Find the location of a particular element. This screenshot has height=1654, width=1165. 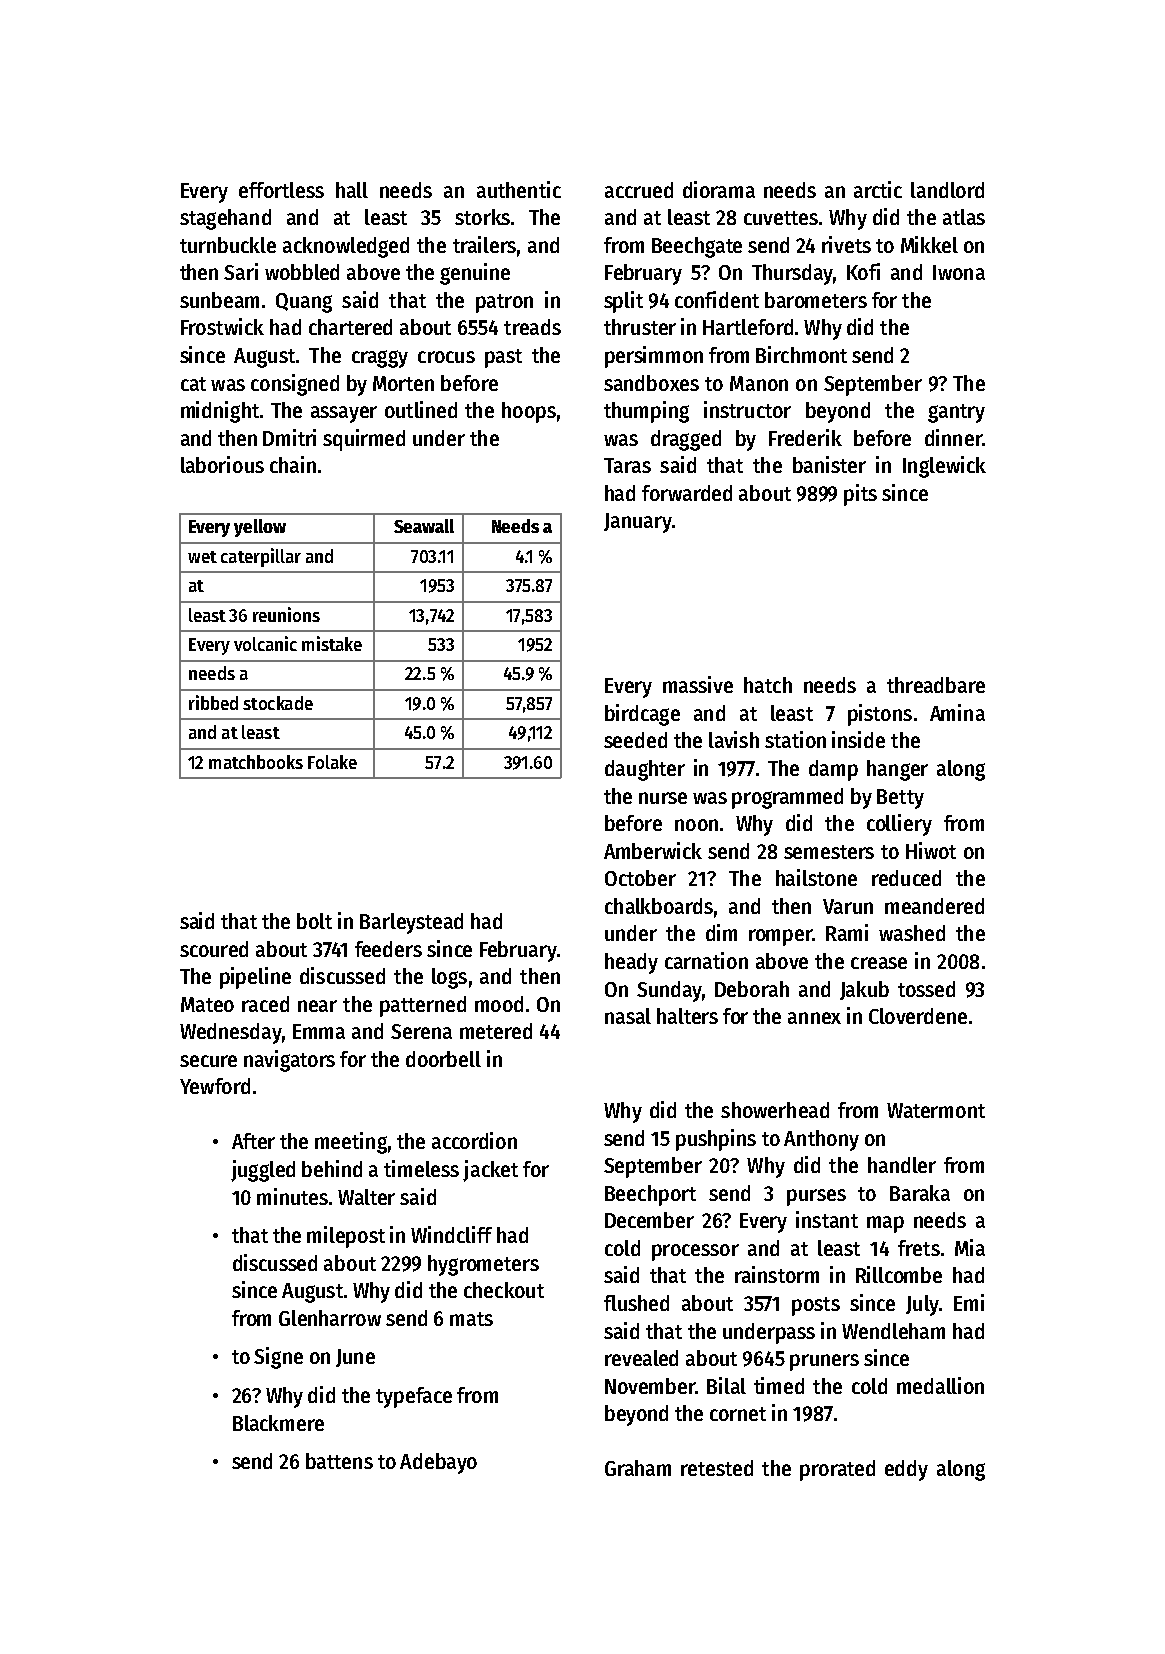

battens is located at coordinates (339, 1461).
